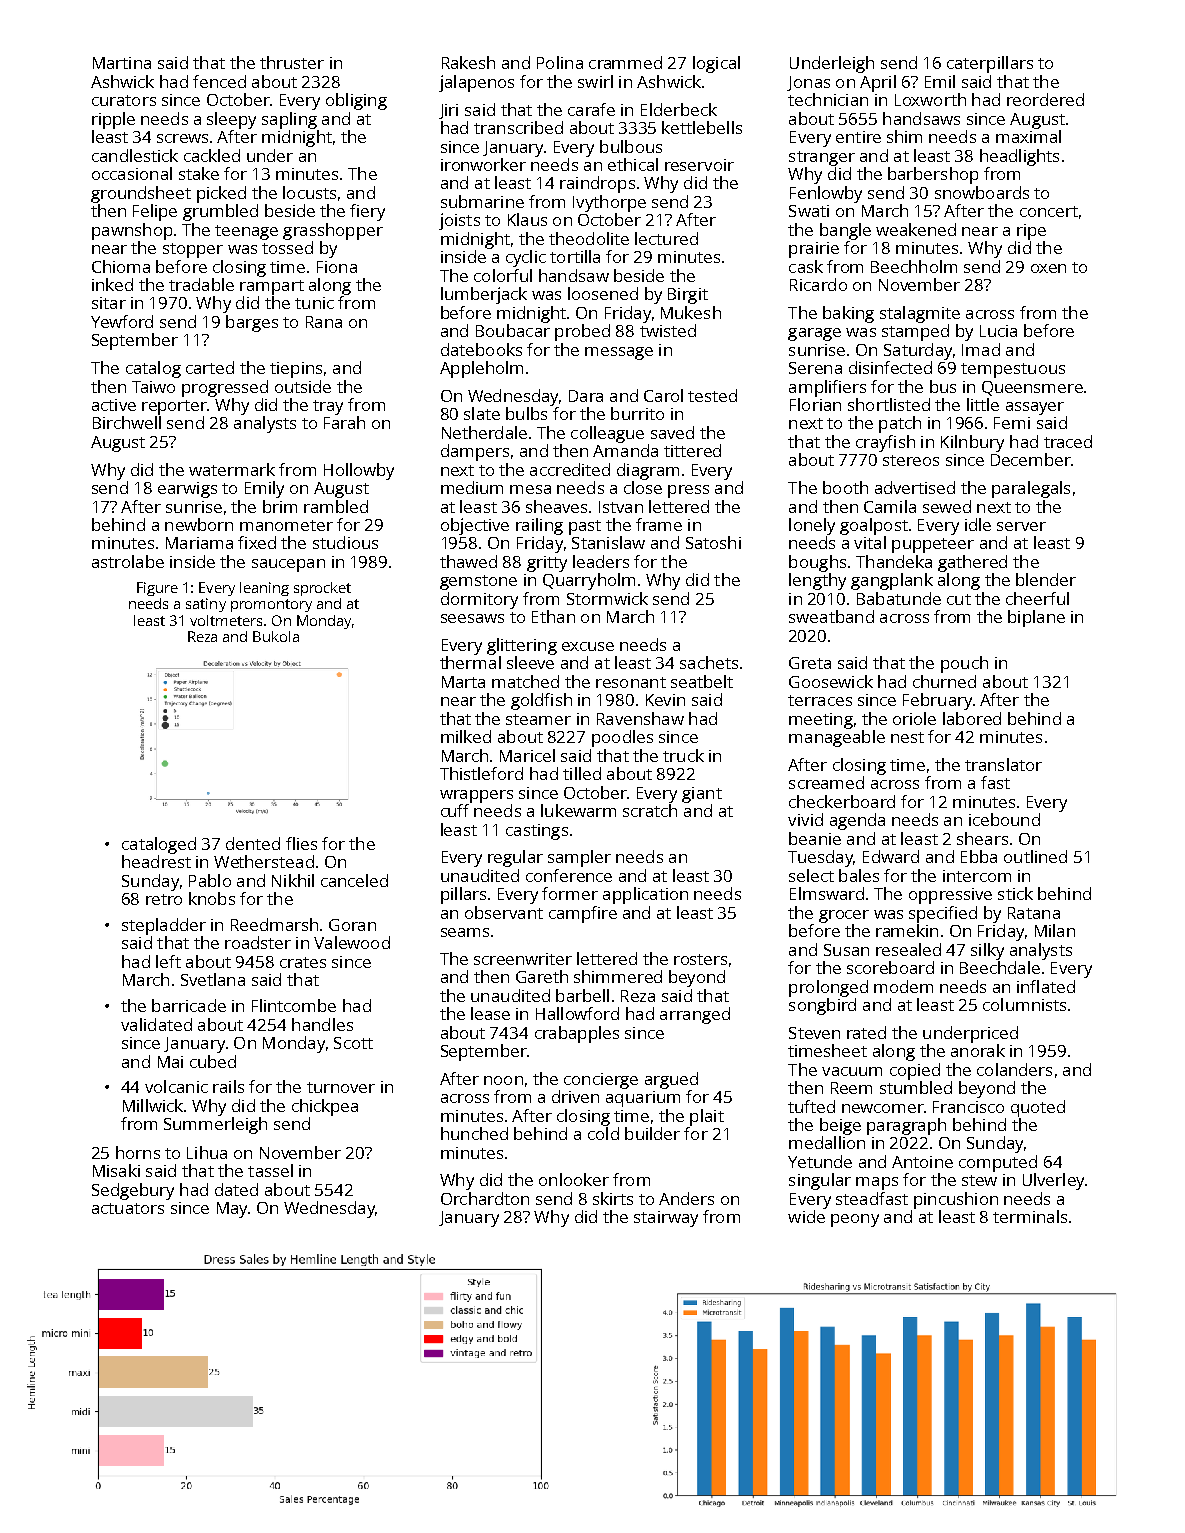 This screenshot has height=1533, width=1185. I want to click on sapling, so click(289, 120).
